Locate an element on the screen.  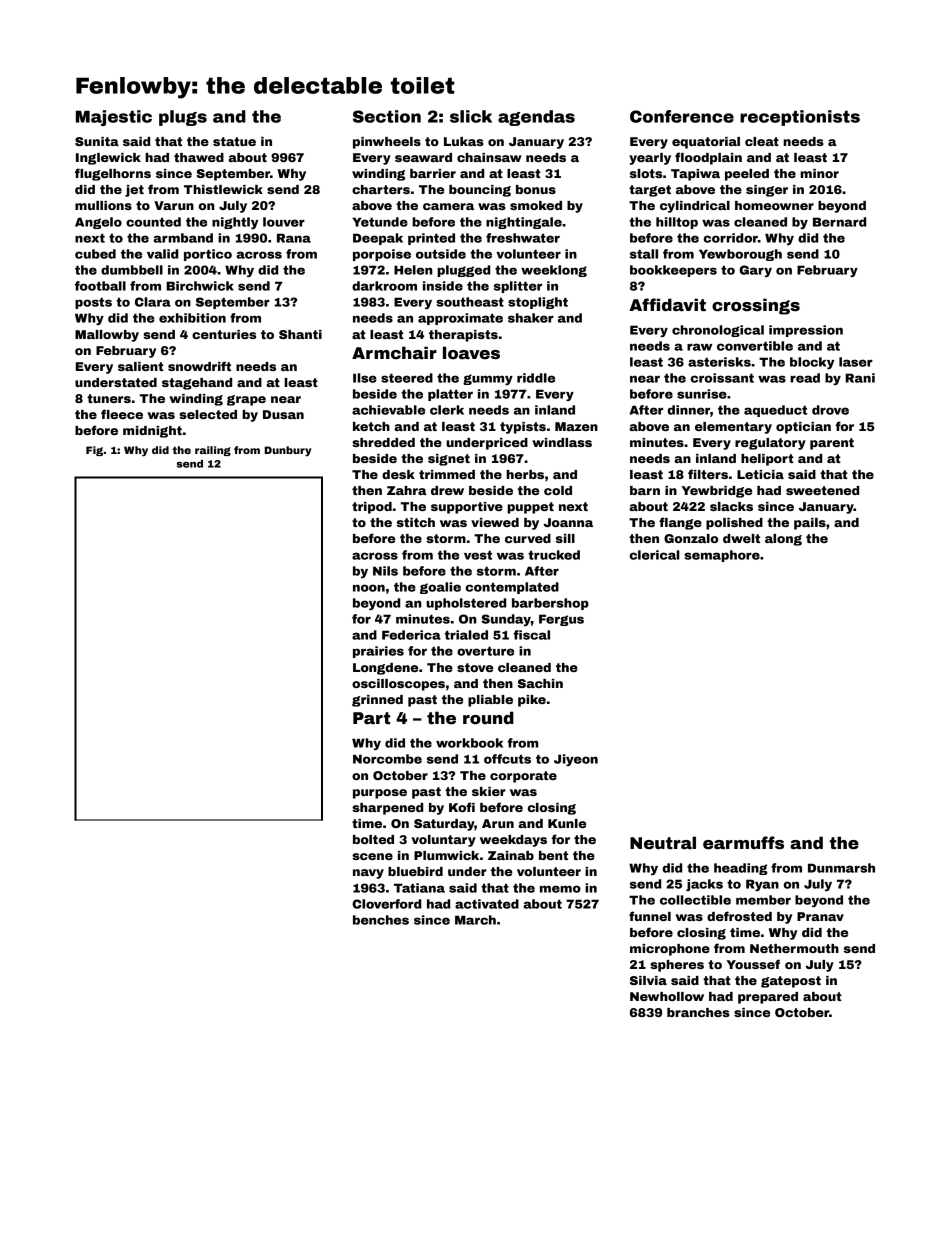
Section is located at coordinates (387, 116).
